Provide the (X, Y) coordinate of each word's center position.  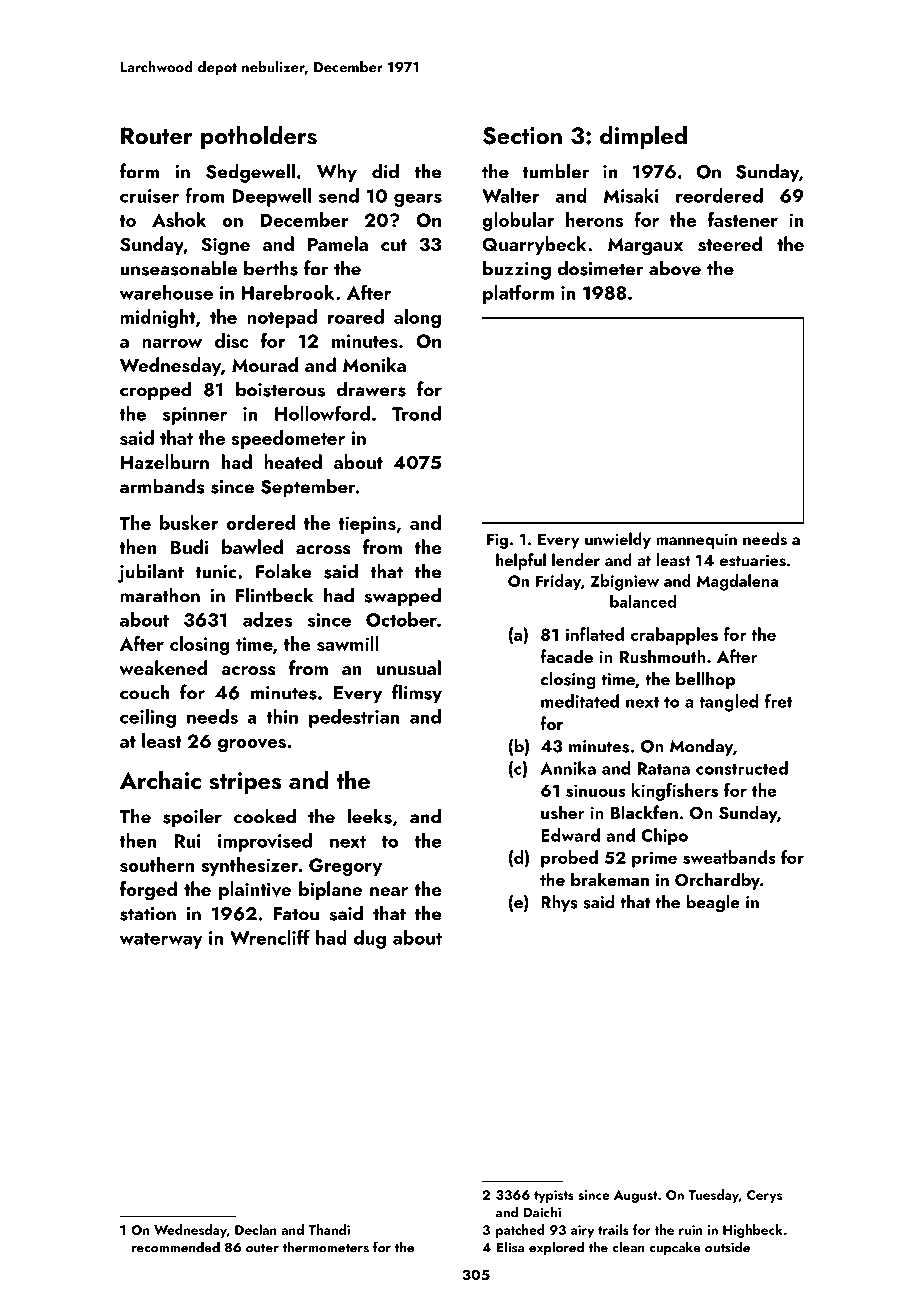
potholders (259, 137)
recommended (176, 1247)
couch (144, 692)
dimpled (643, 137)
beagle (713, 904)
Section (522, 136)
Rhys (559, 903)
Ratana (664, 768)
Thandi (329, 1229)
